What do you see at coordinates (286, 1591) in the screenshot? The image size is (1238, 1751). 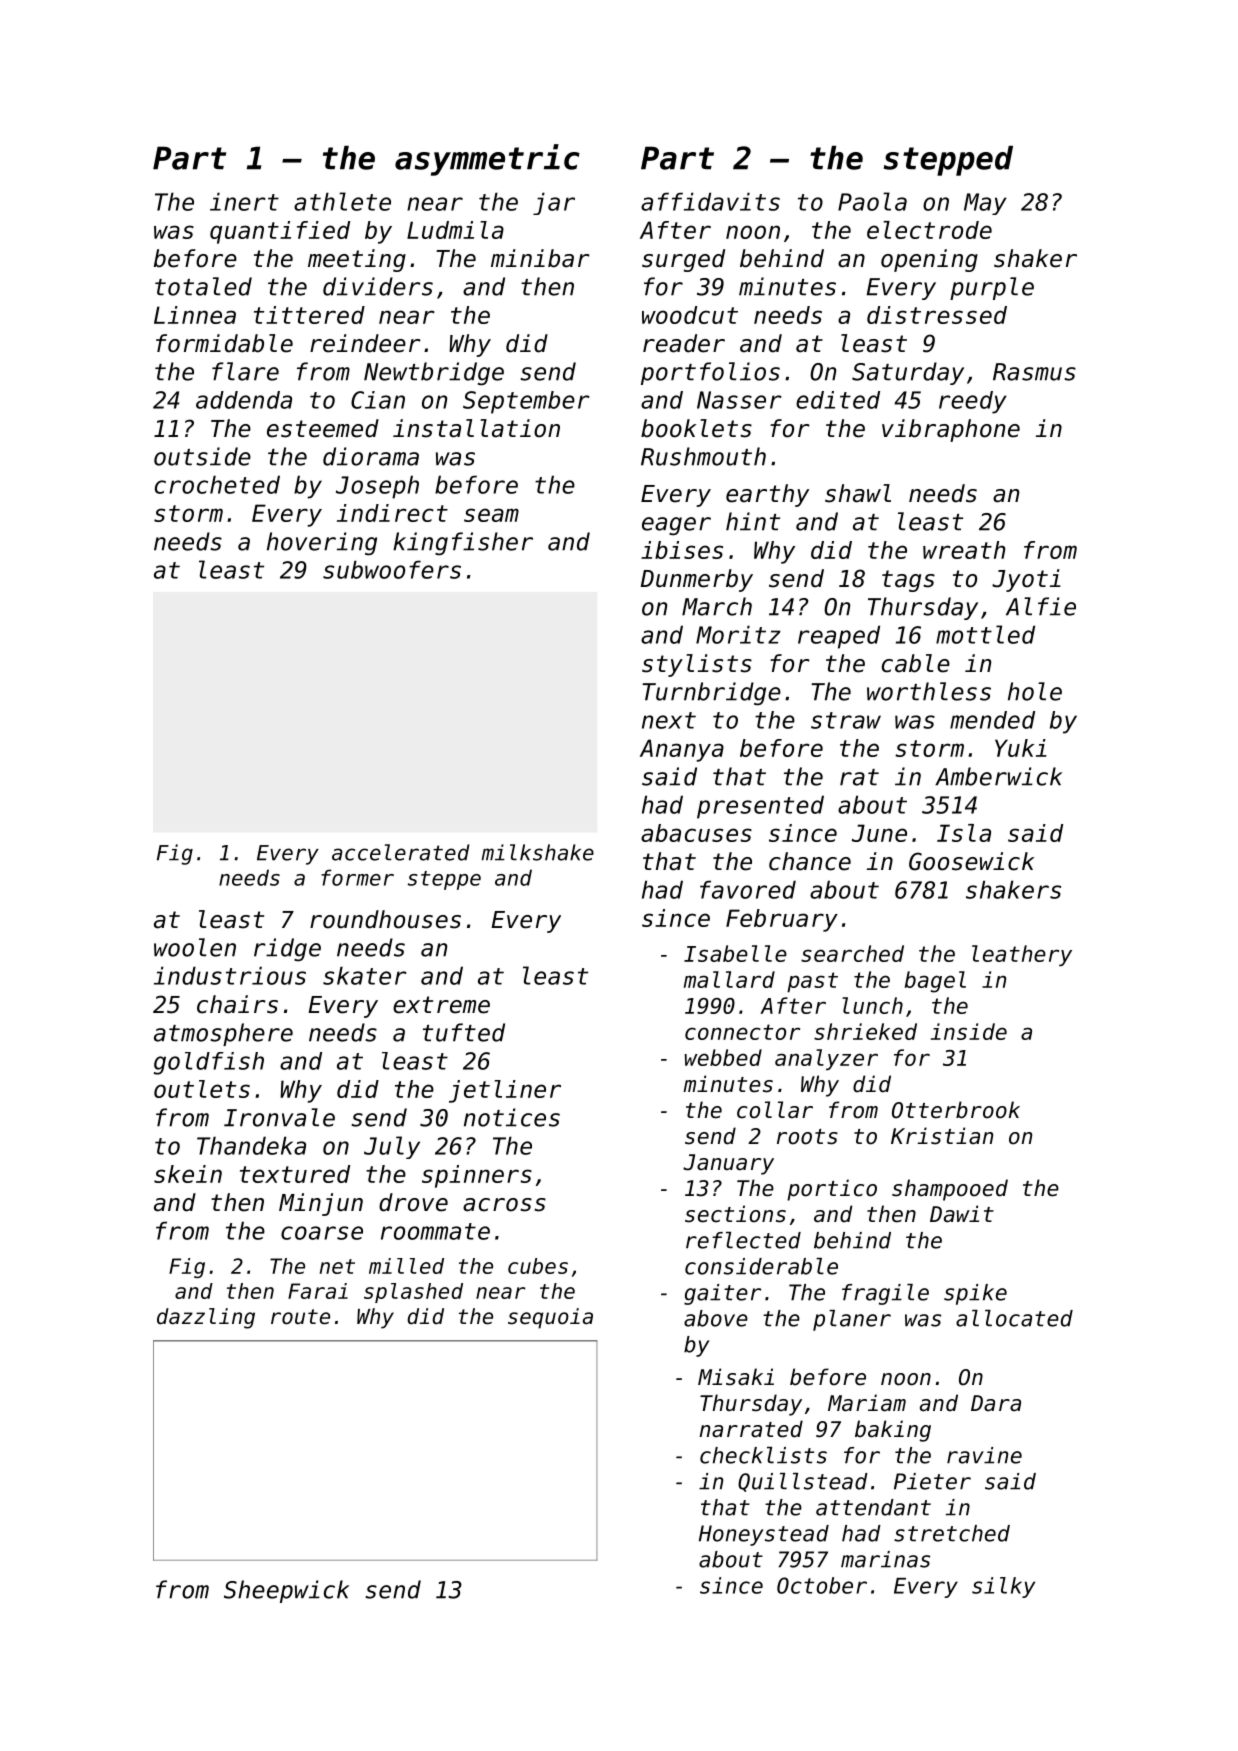 I see `Sheepwick` at bounding box center [286, 1591].
